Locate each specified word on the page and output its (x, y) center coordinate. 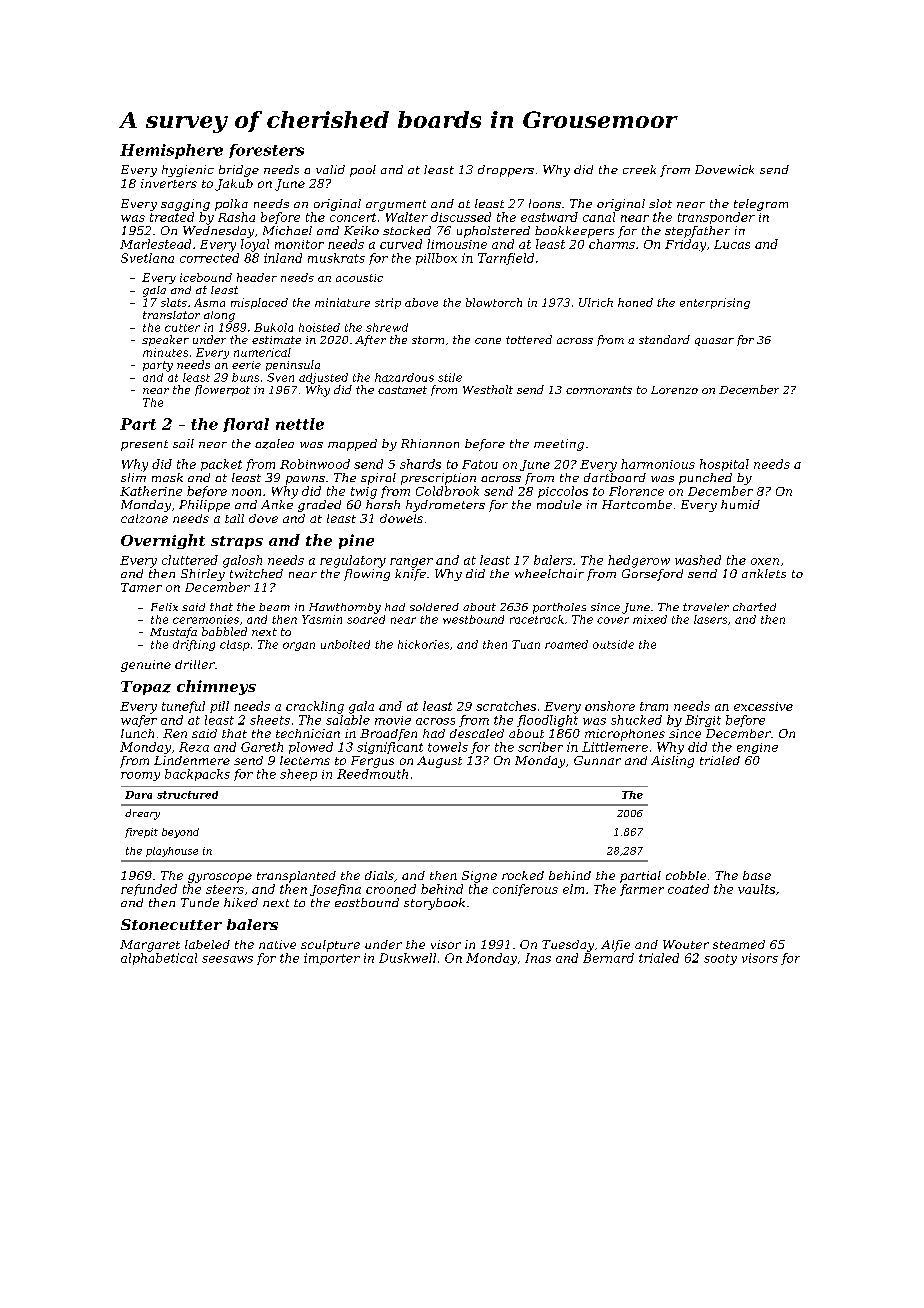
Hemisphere (171, 151)
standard (664, 339)
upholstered (493, 232)
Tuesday (568, 946)
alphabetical (159, 959)
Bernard (608, 958)
